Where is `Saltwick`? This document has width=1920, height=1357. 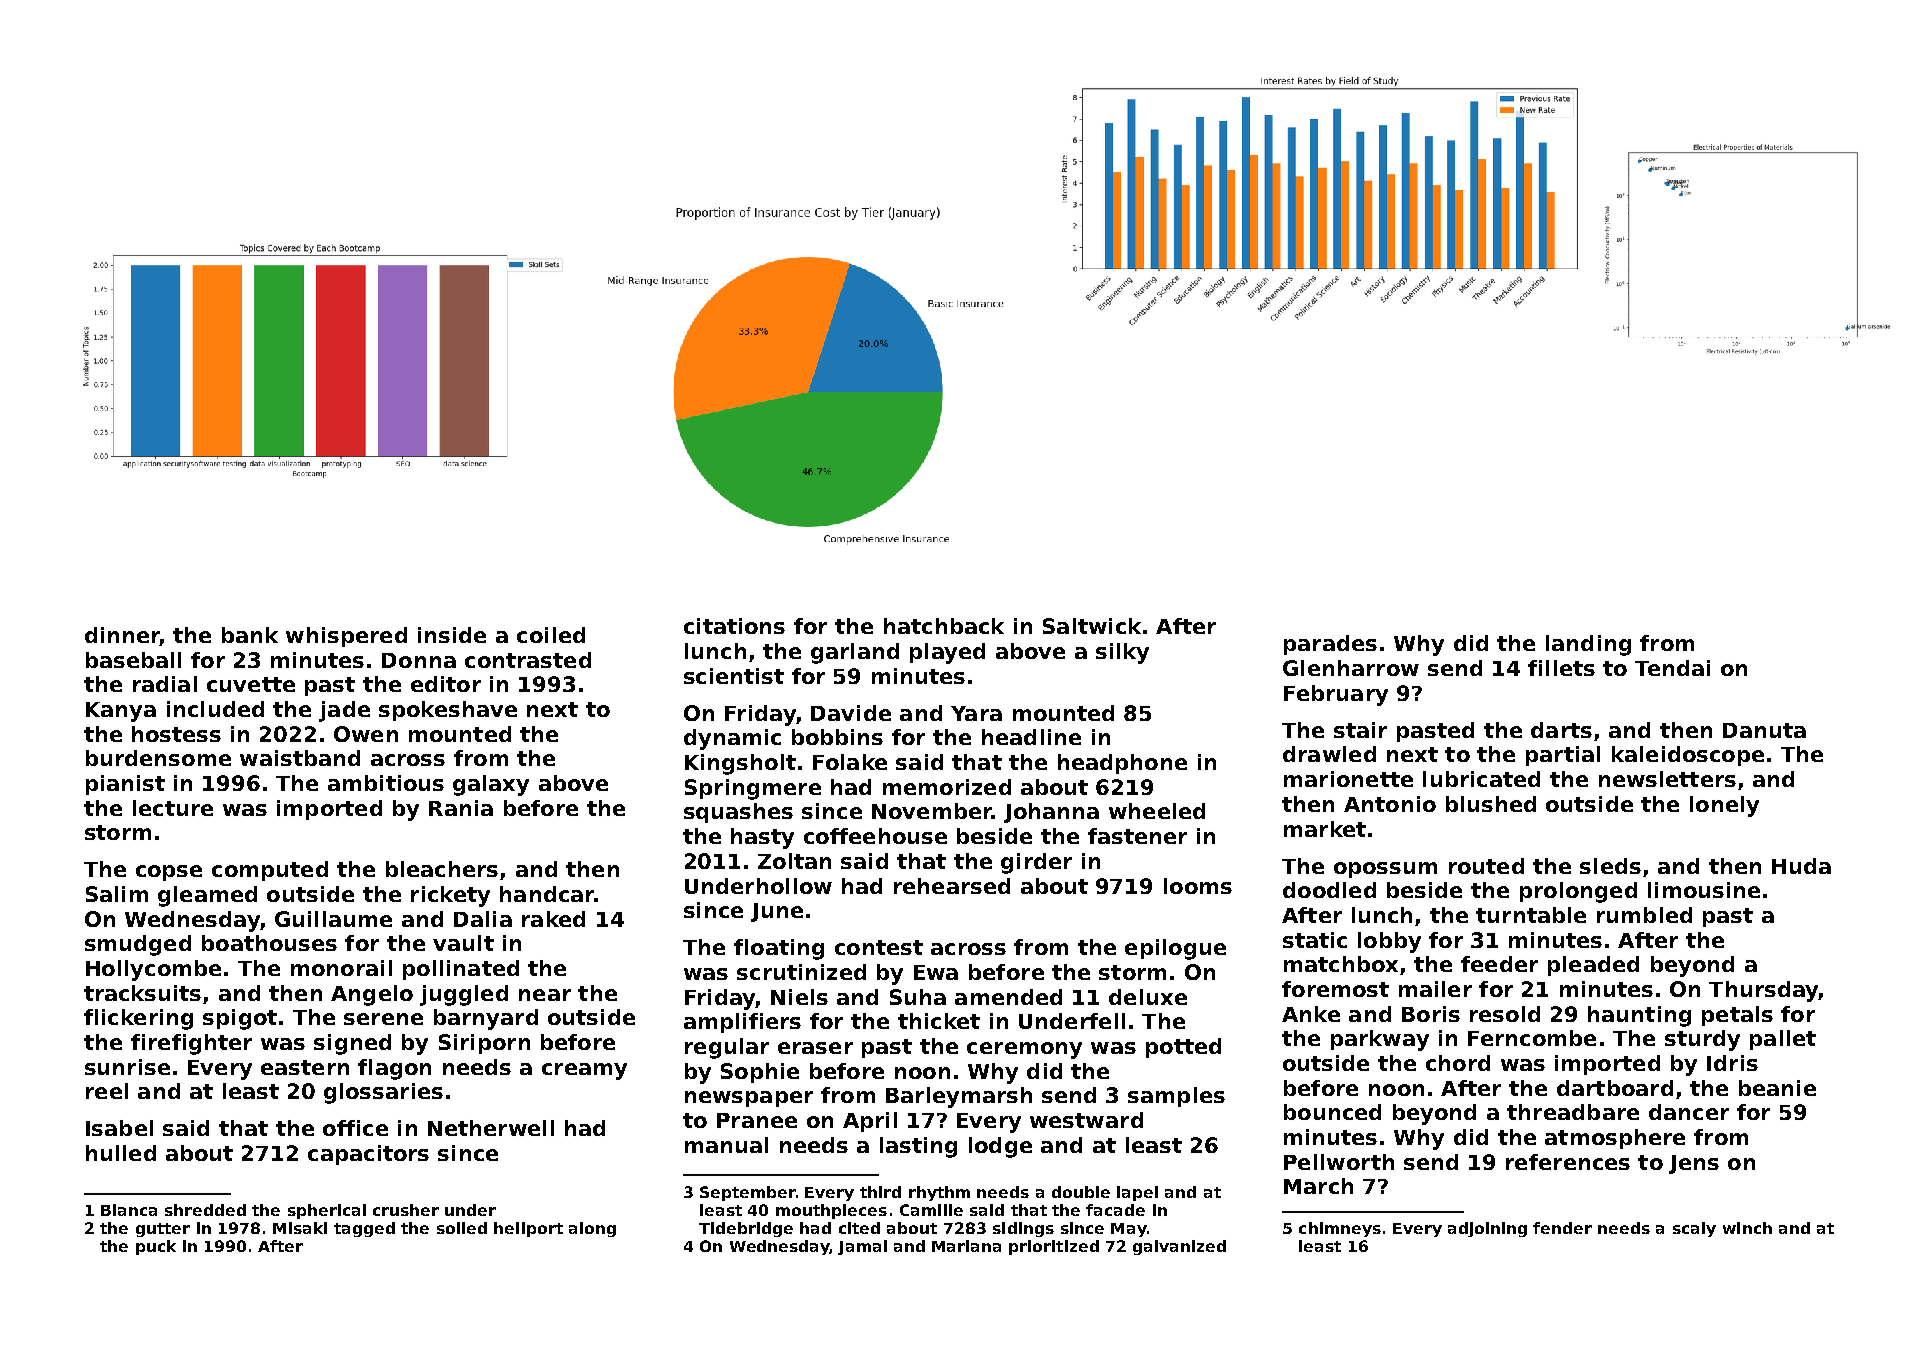 Saltwick is located at coordinates (1092, 626).
